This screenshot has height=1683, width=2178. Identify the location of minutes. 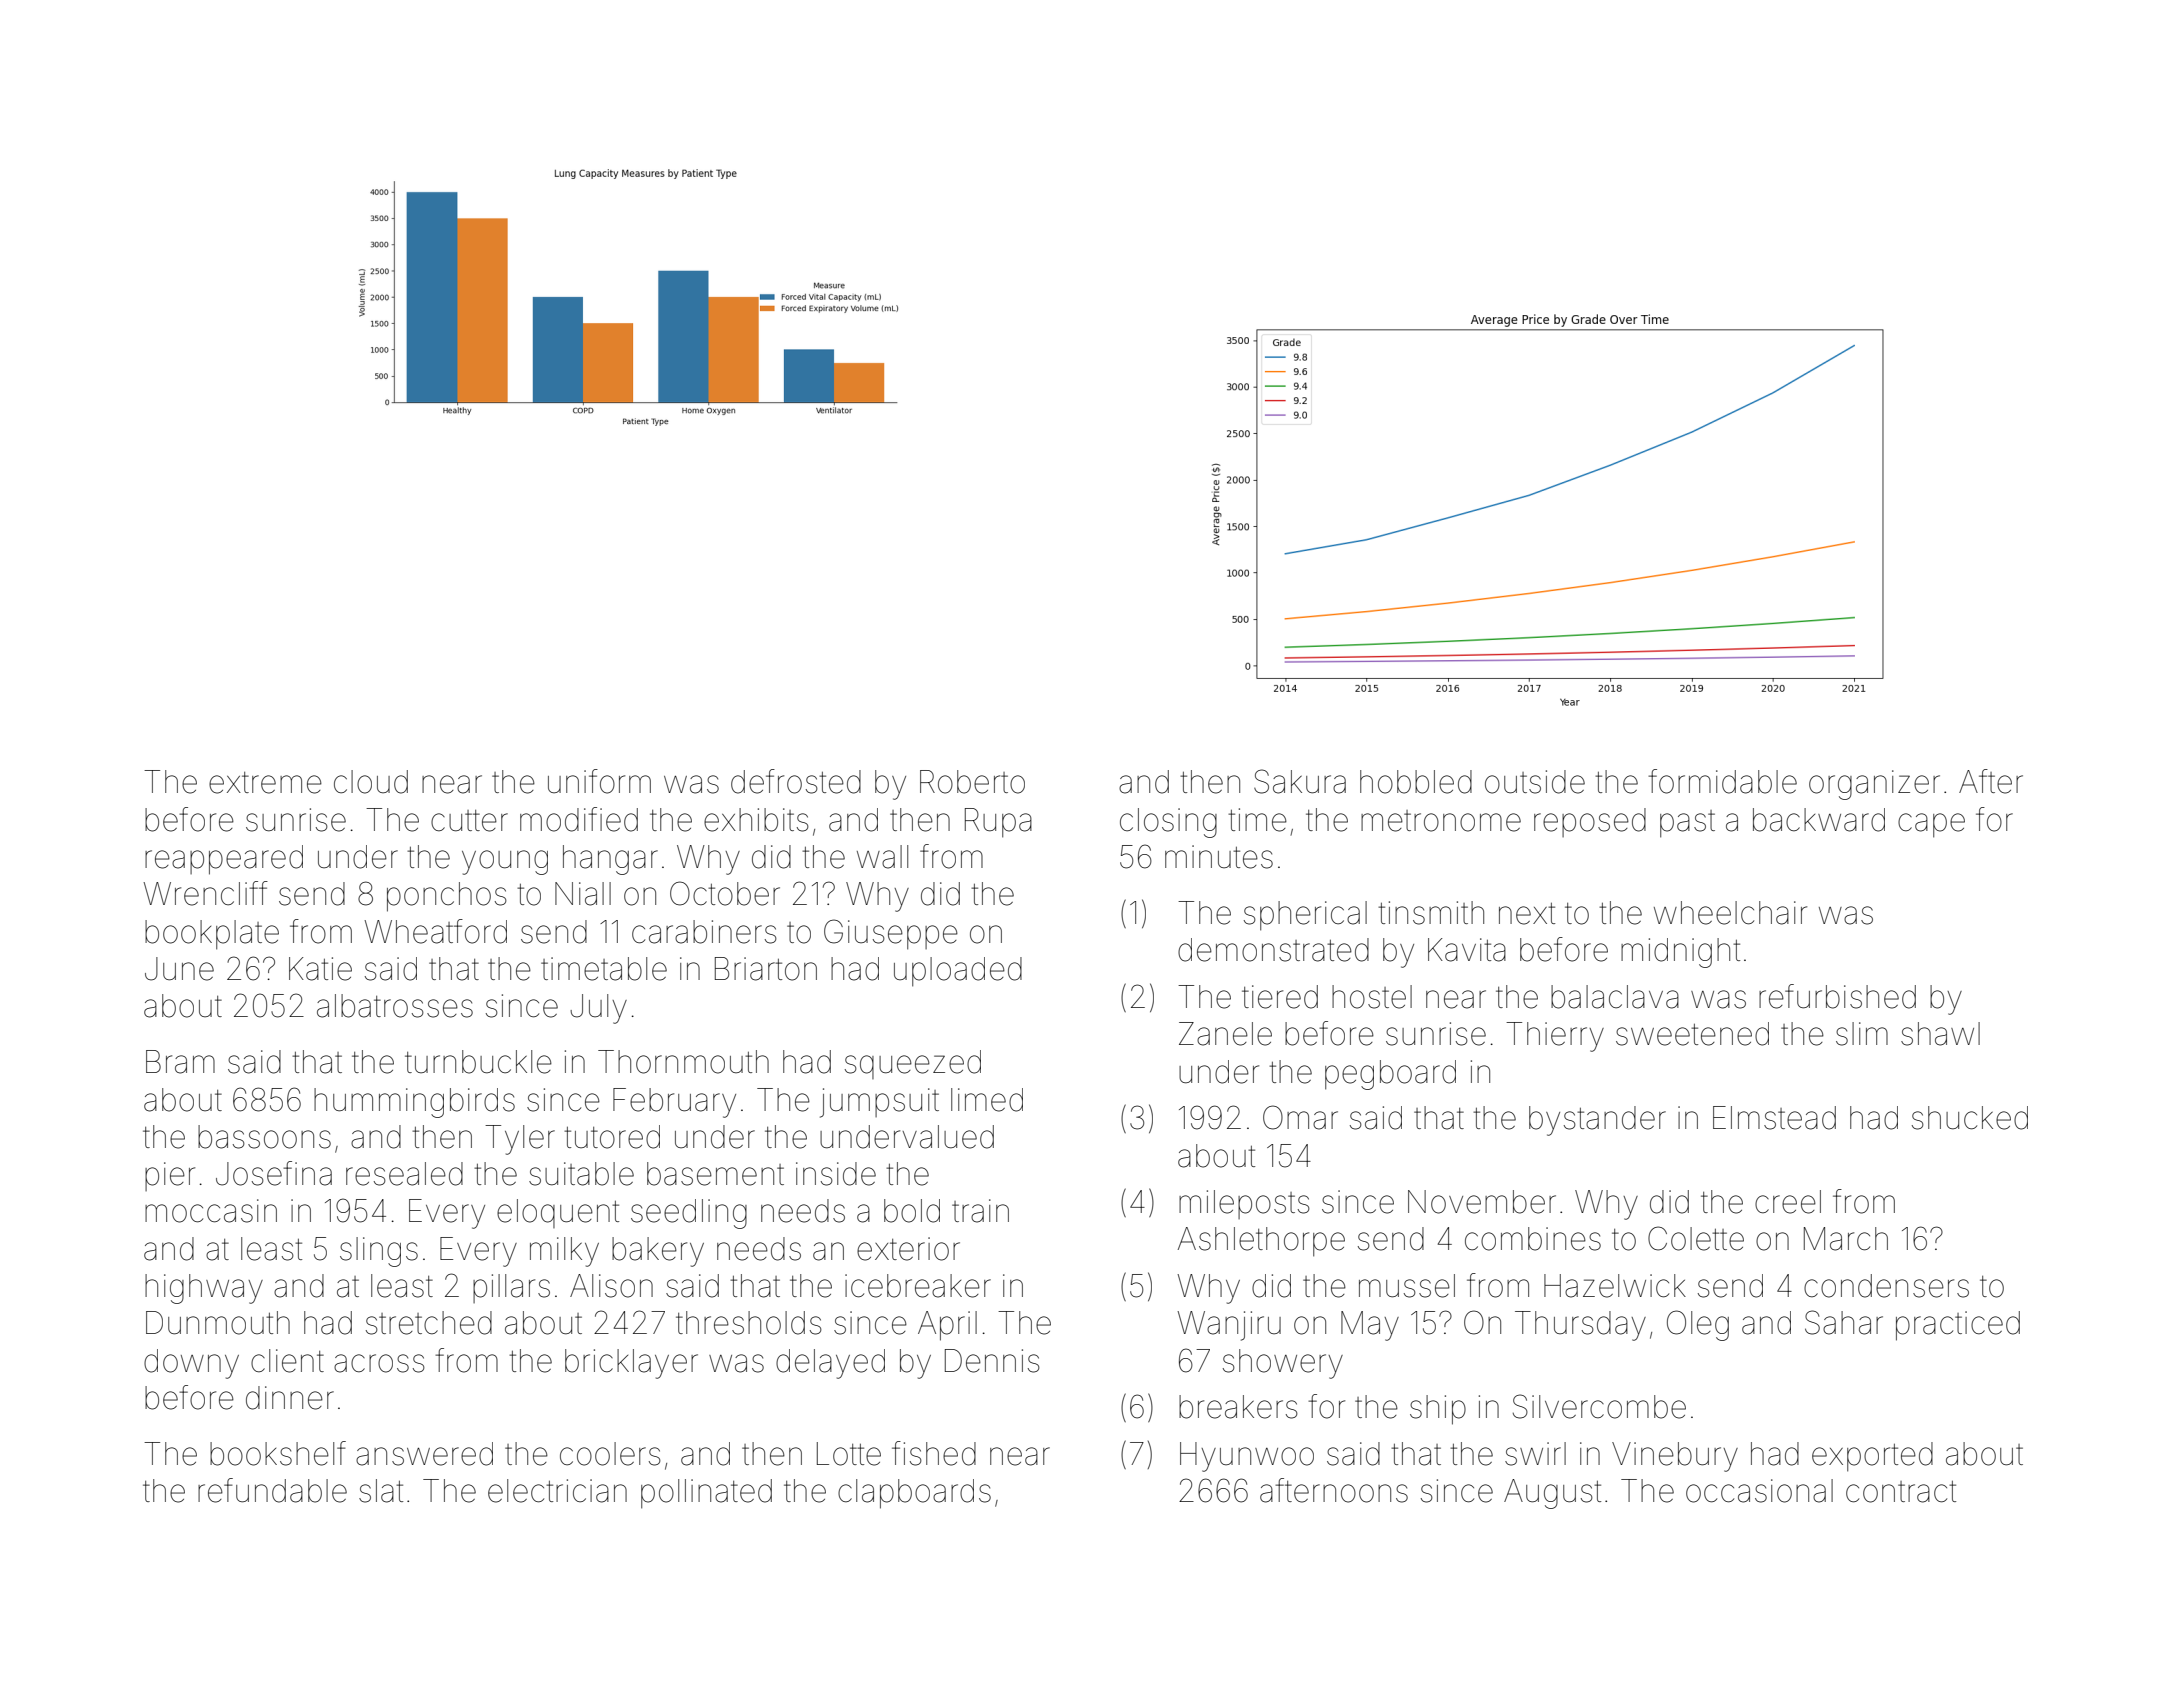
(1219, 857).
